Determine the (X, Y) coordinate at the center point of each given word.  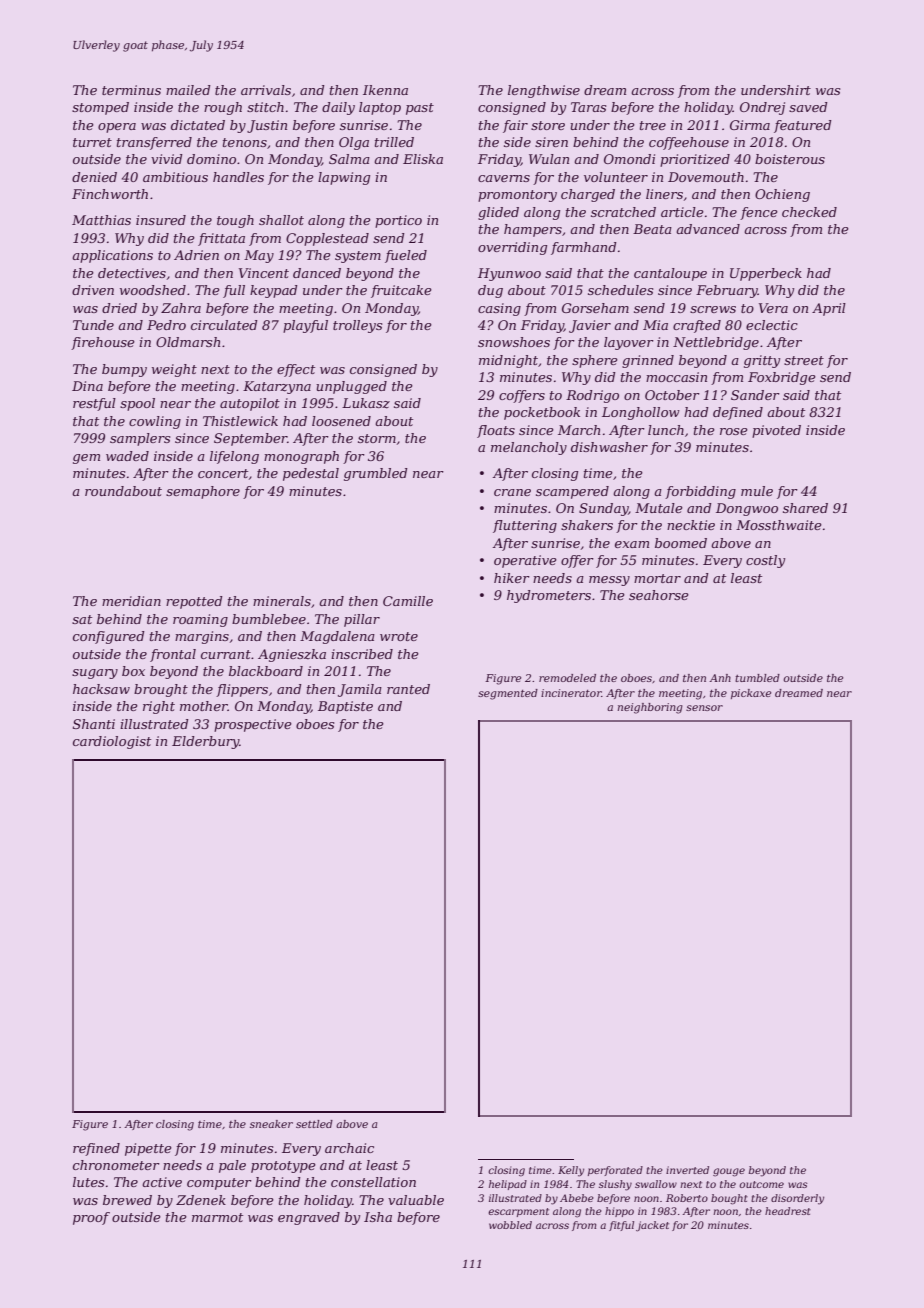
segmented (508, 694)
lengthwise (544, 91)
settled (314, 1124)
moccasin (676, 377)
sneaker (271, 1124)
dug (490, 291)
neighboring (650, 708)
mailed (188, 90)
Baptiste (345, 707)
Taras (588, 107)
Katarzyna (277, 387)
